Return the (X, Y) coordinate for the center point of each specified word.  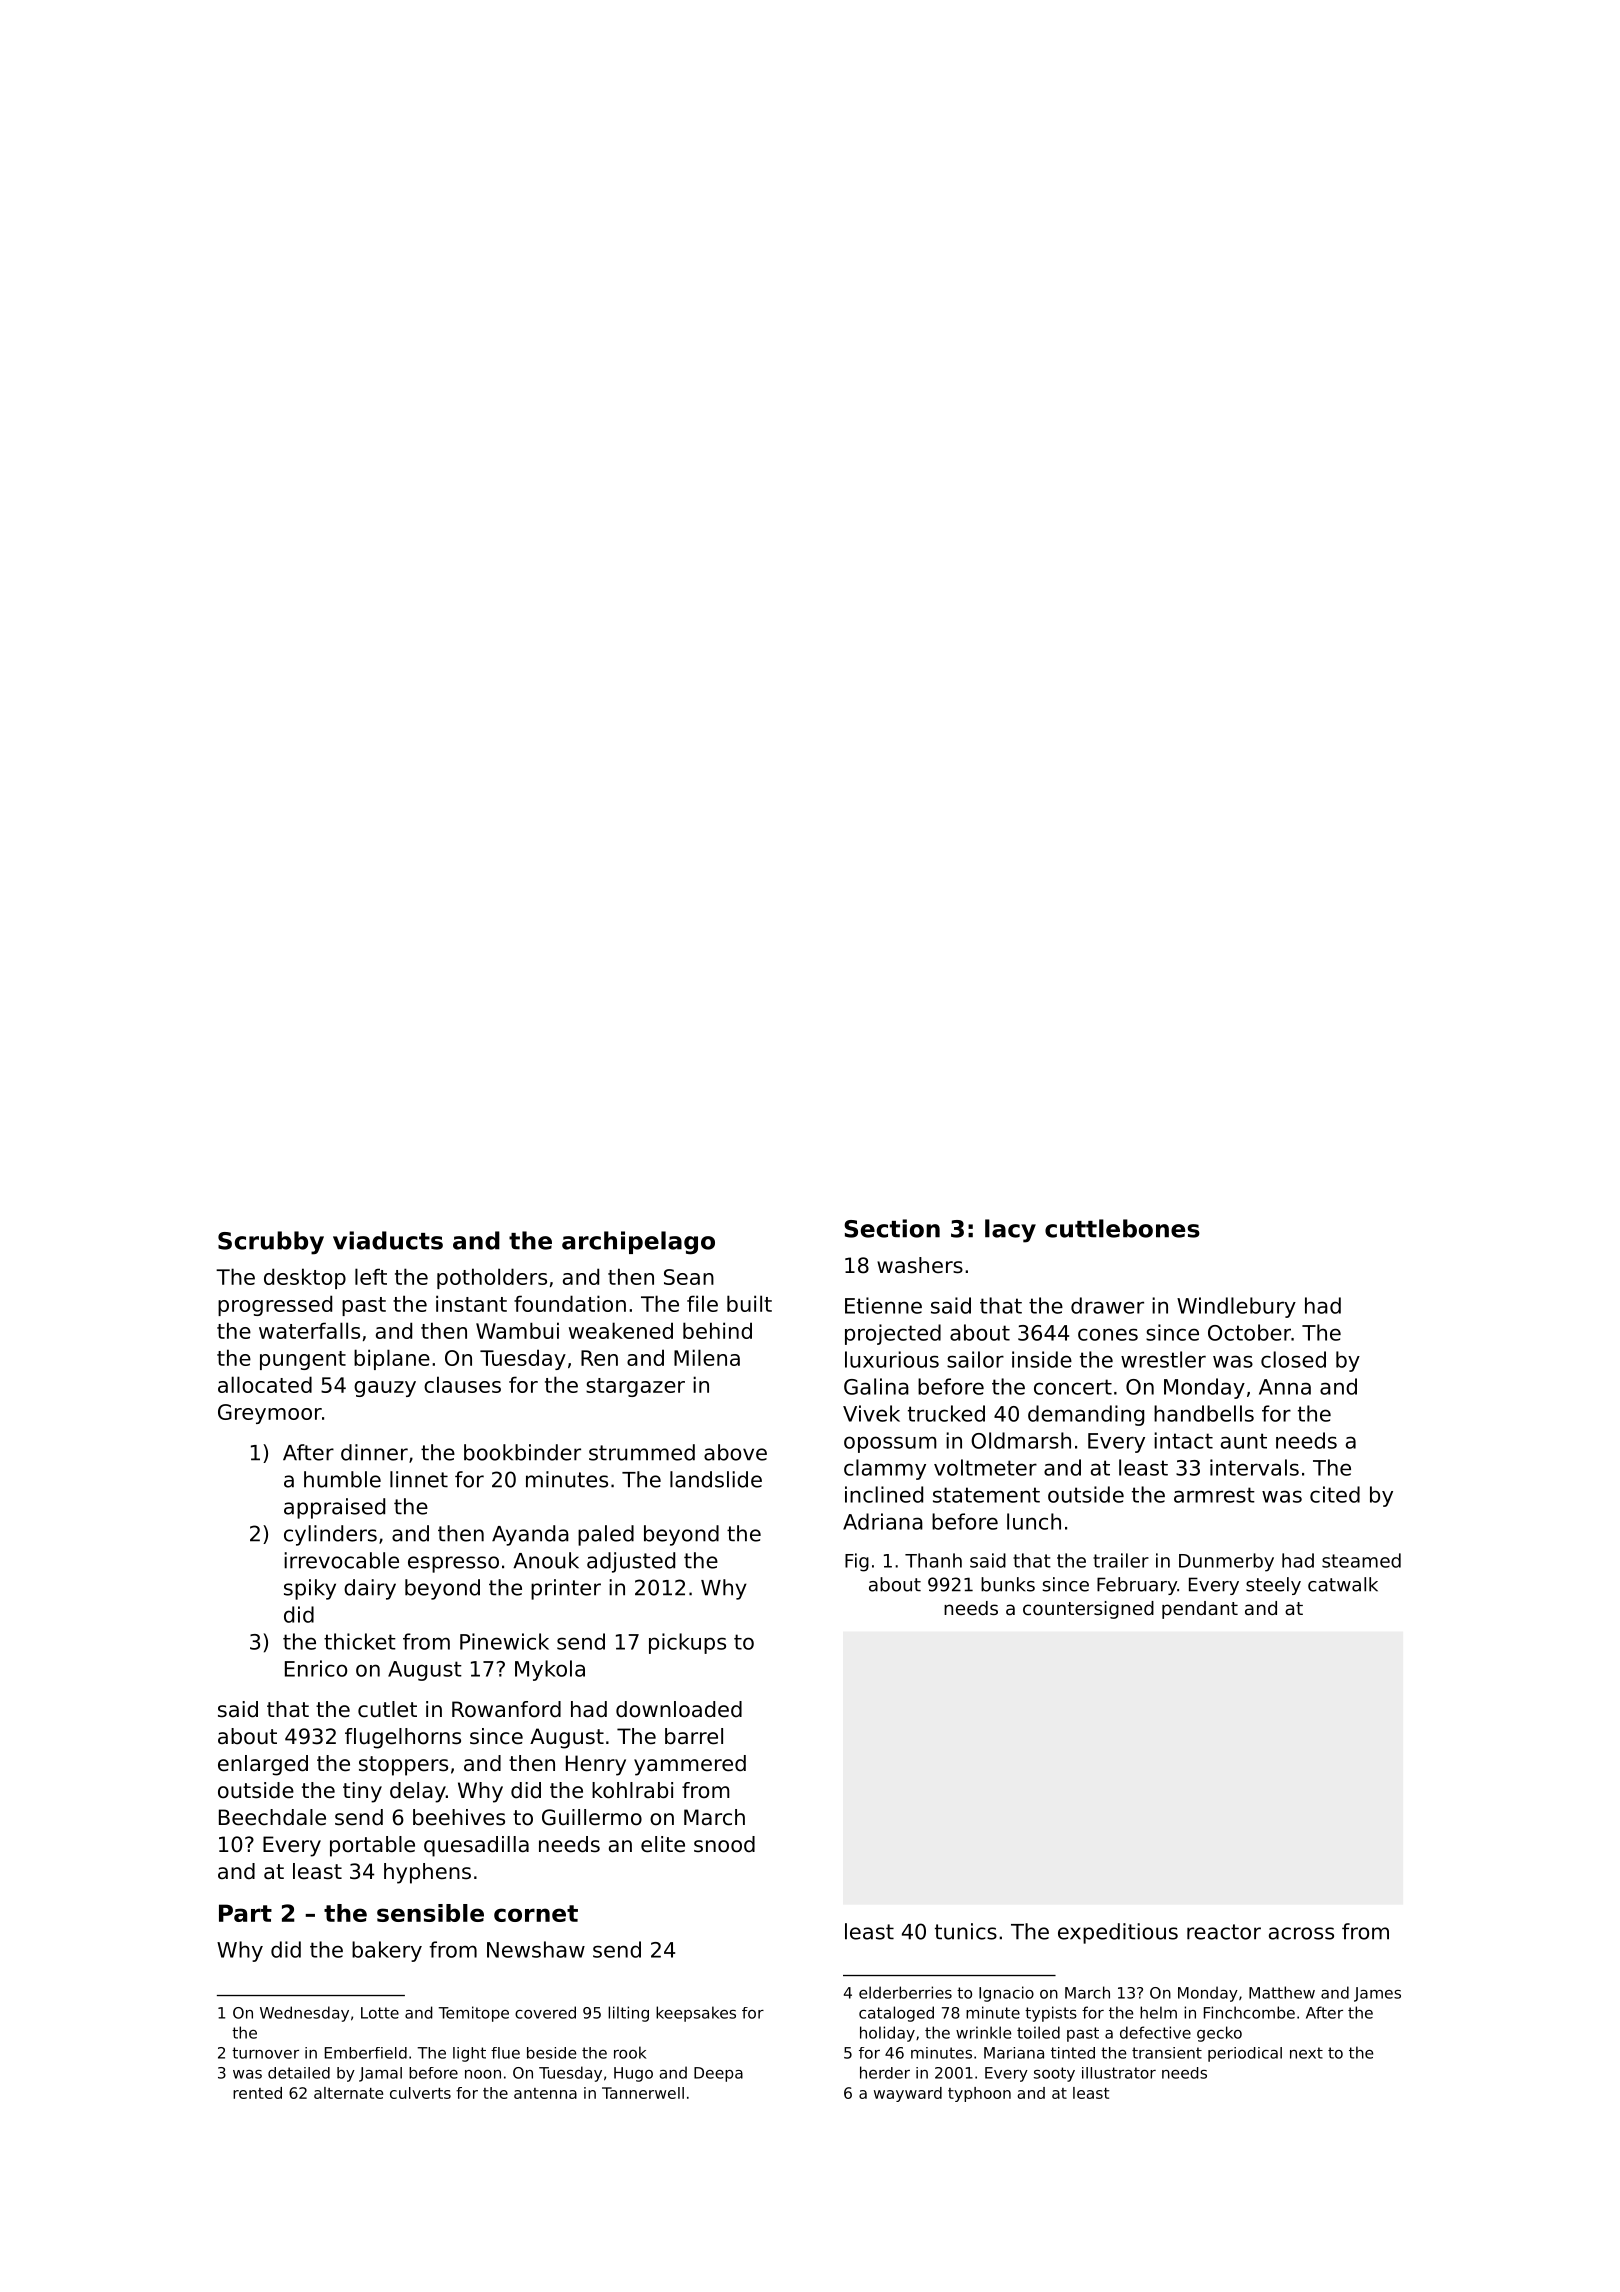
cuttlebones (1122, 1228)
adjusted (631, 1562)
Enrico (316, 1668)
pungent (303, 1360)
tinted (1073, 2053)
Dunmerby (1226, 1562)
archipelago (638, 1243)
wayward (908, 2094)
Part (245, 1913)
